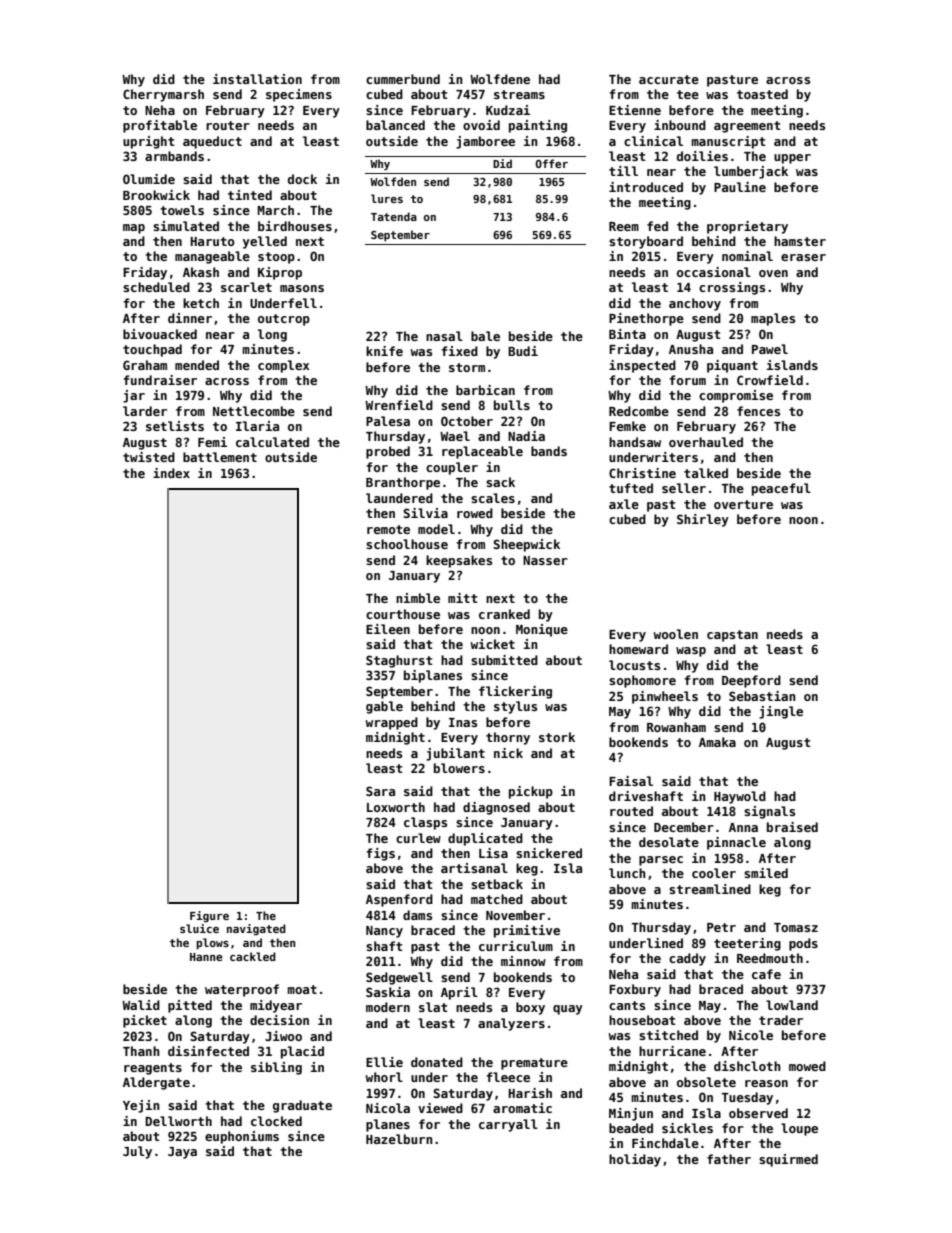 This screenshot has height=1233, width=952. What do you see at coordinates (463, 722) in the screenshot?
I see `Inas` at bounding box center [463, 722].
